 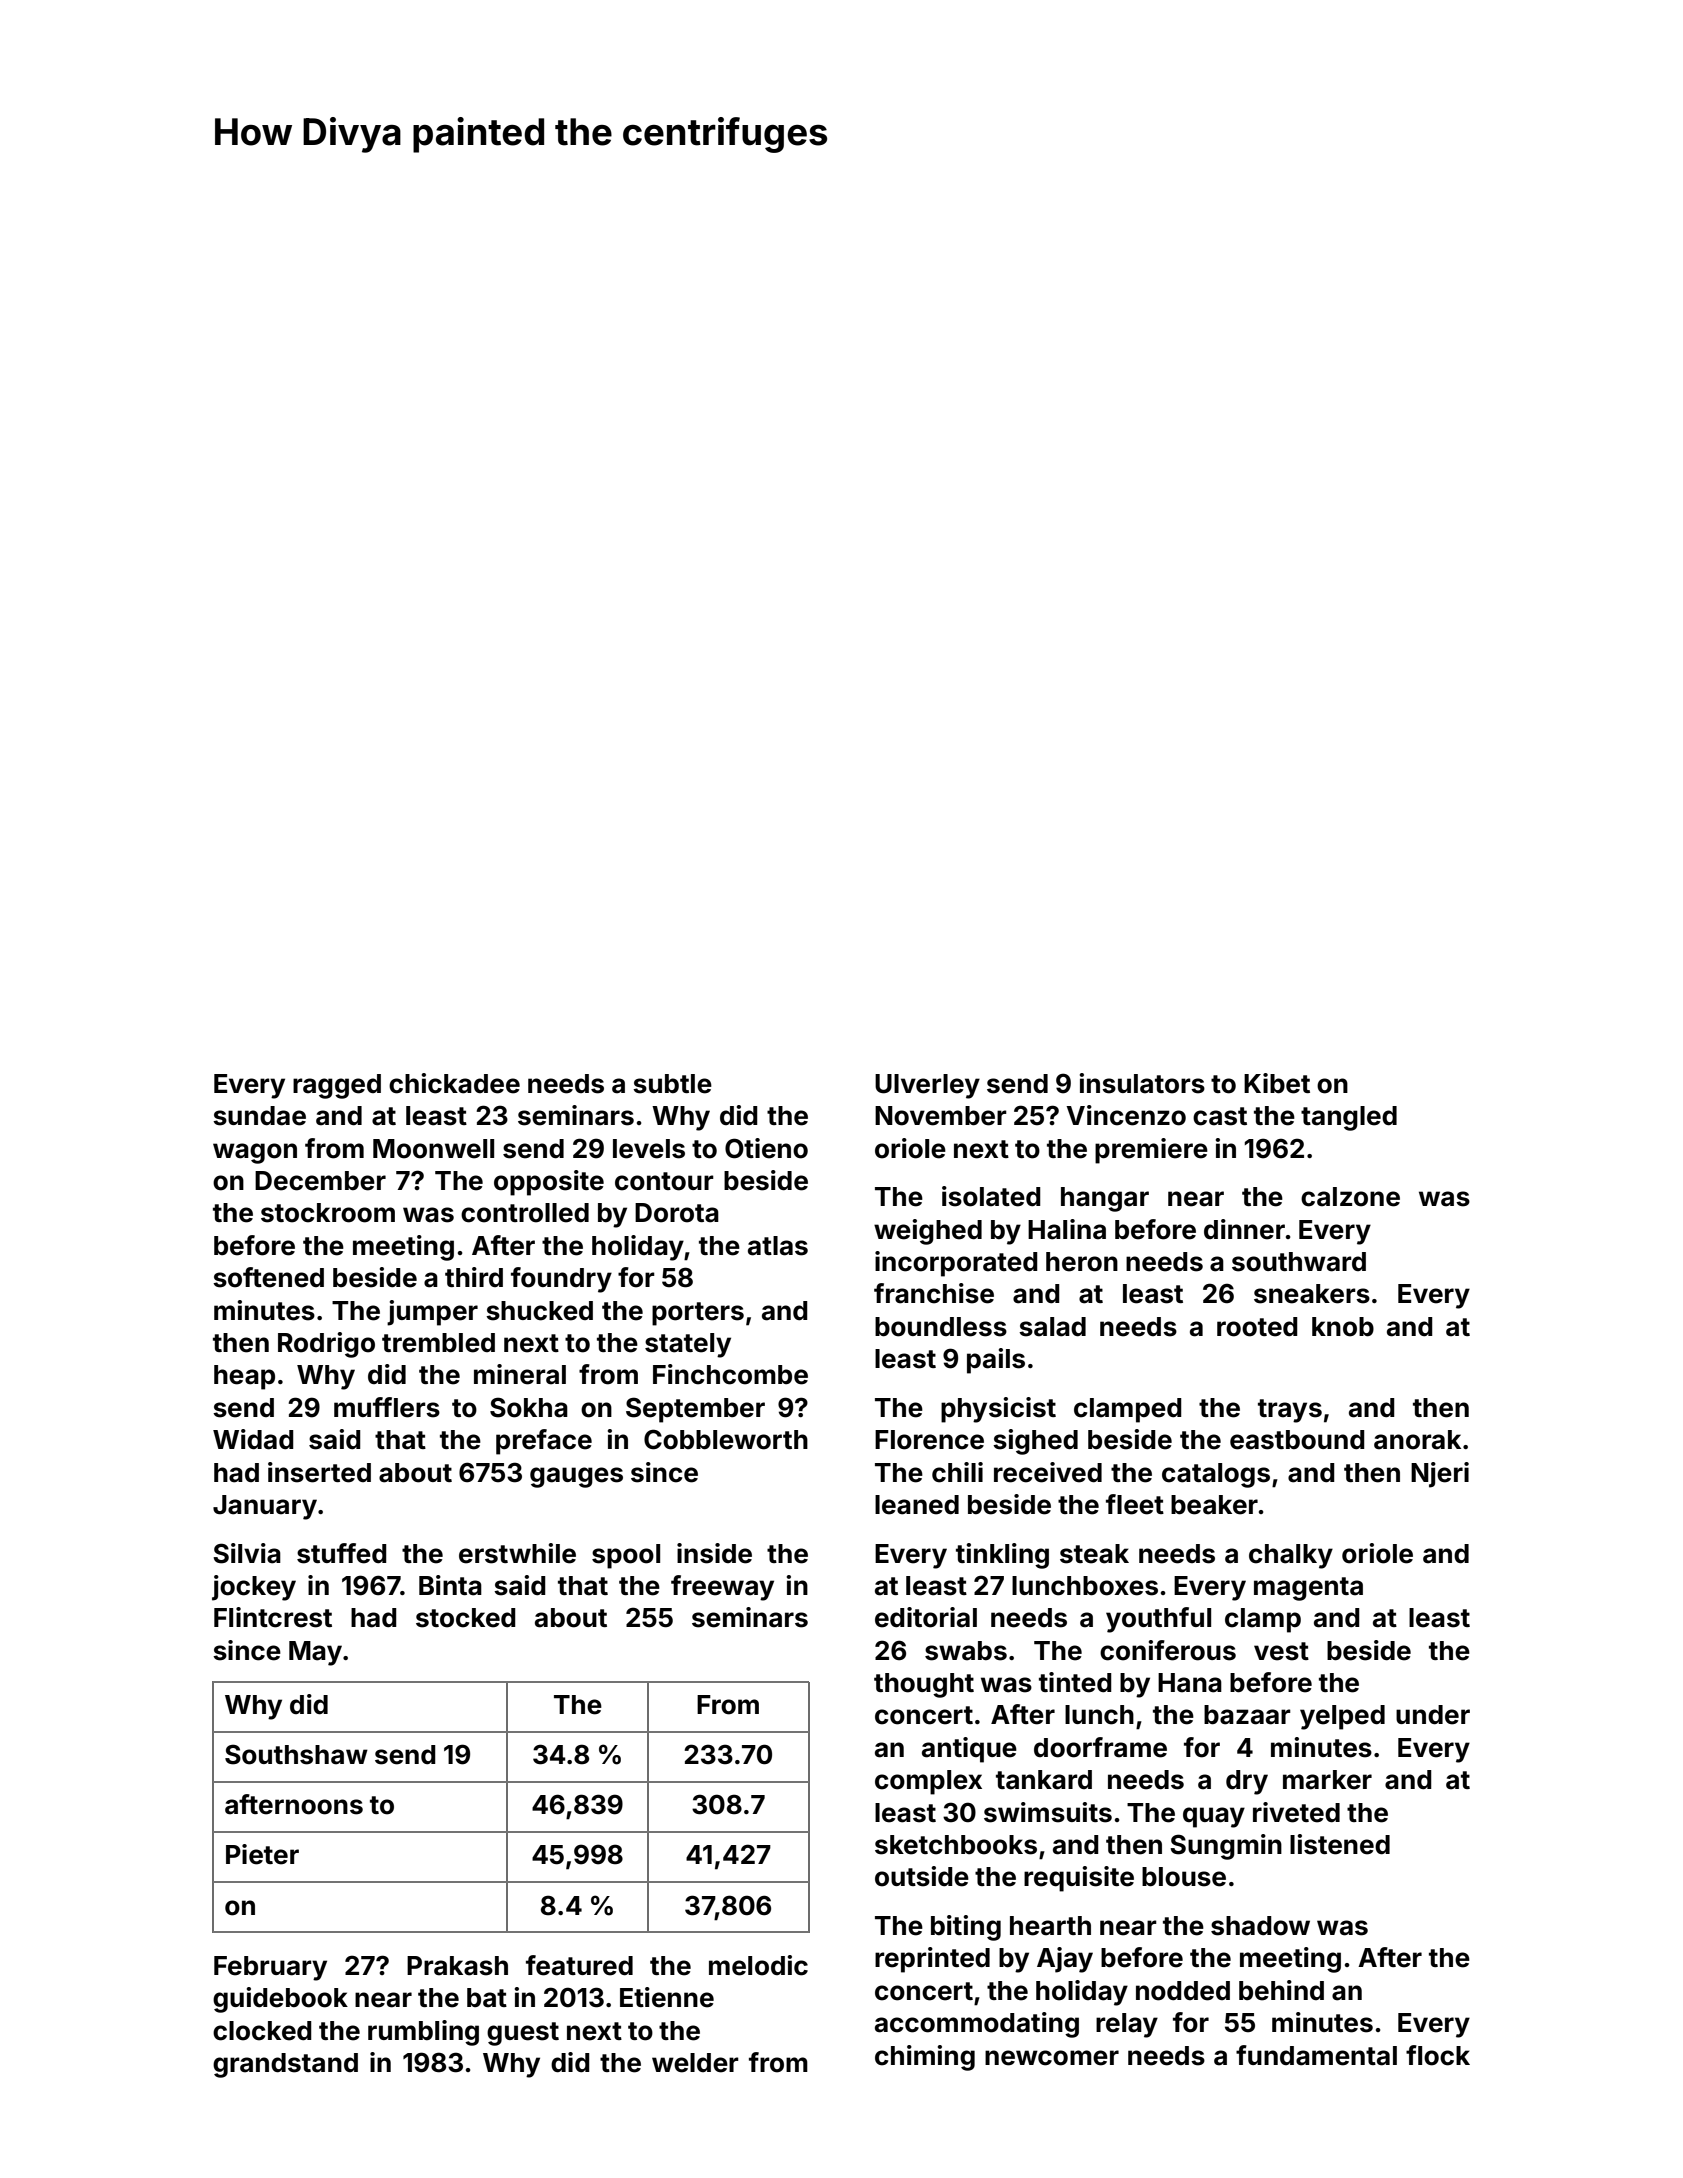 I want to click on softened, so click(x=268, y=1277).
